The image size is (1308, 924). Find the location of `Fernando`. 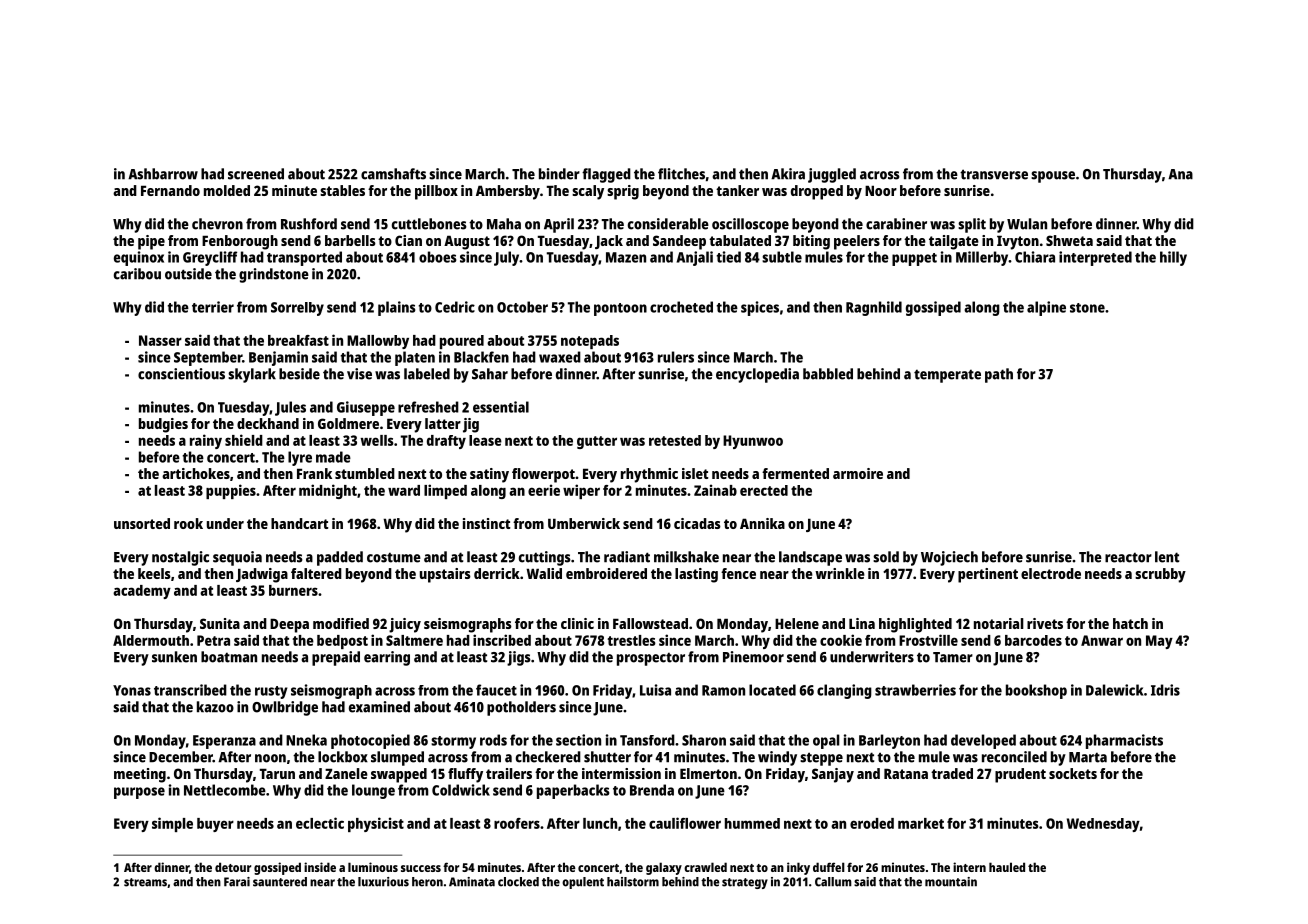

Fernando is located at coordinates (170, 190).
